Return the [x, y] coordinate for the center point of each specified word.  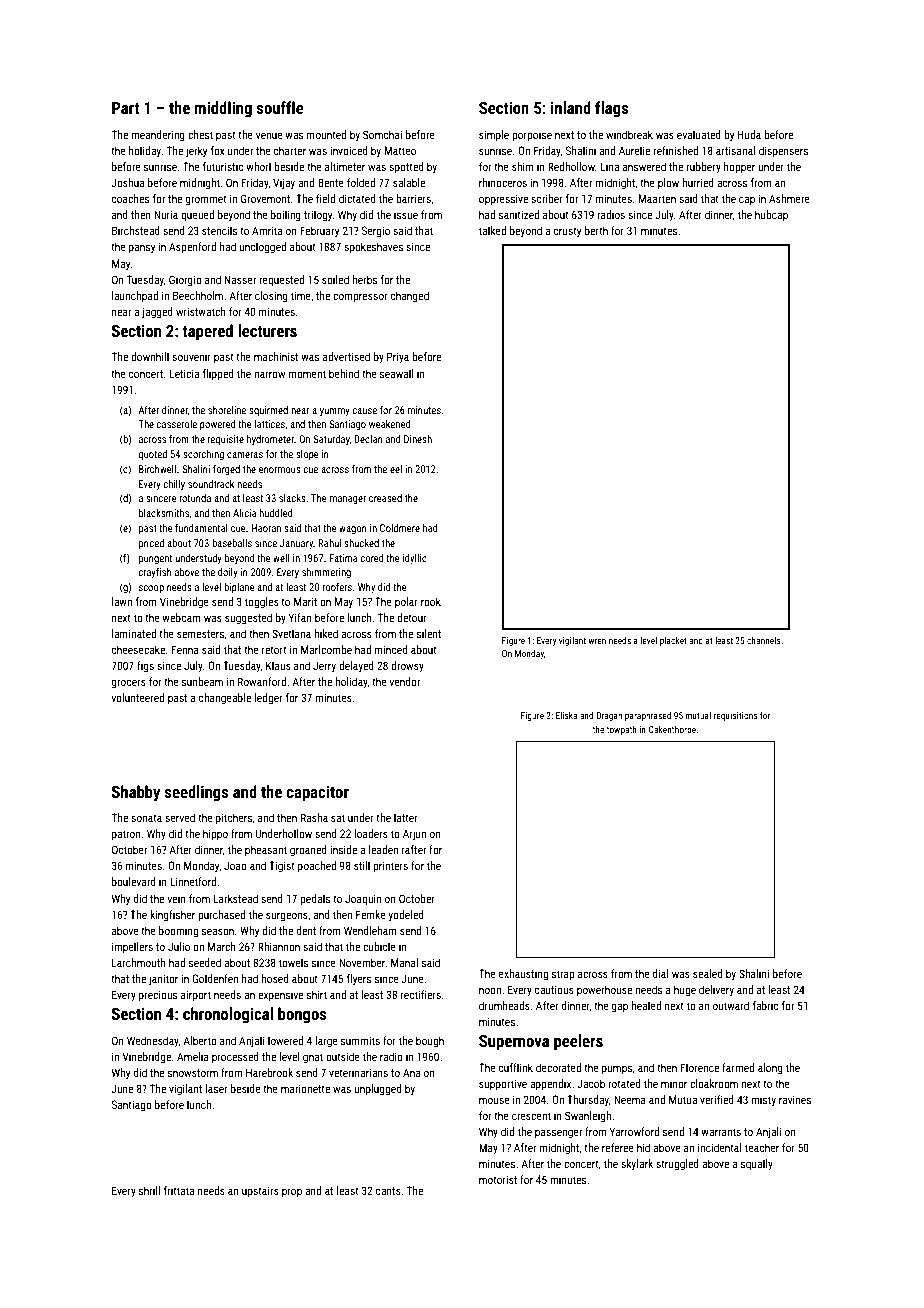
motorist [498, 1179]
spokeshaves [373, 248]
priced [151, 544]
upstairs [260, 1192]
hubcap [771, 215]
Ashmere [789, 198]
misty [763, 1101]
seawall [397, 373]
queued [197, 216]
